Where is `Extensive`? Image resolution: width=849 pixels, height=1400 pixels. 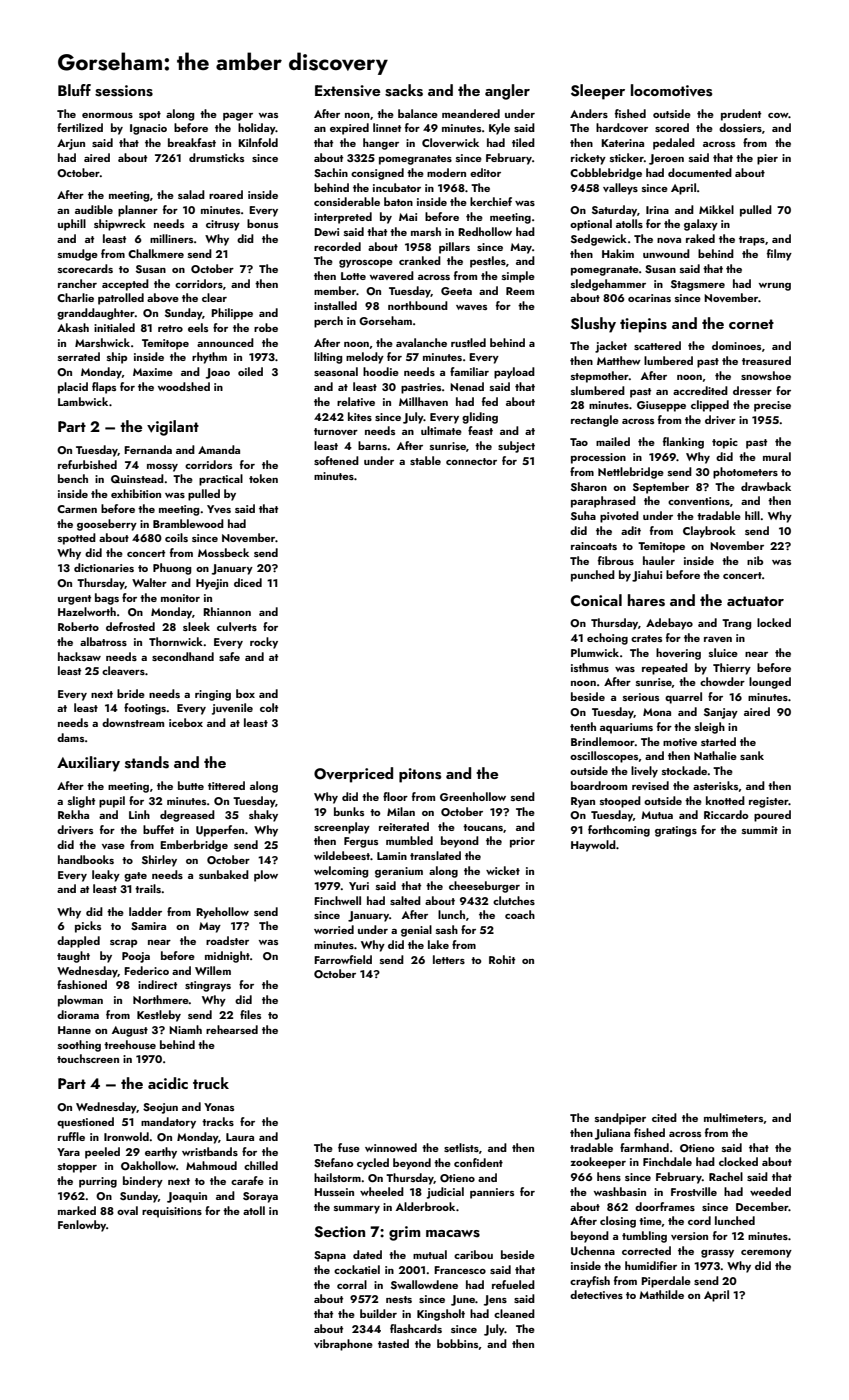 Extensive is located at coordinates (347, 91).
